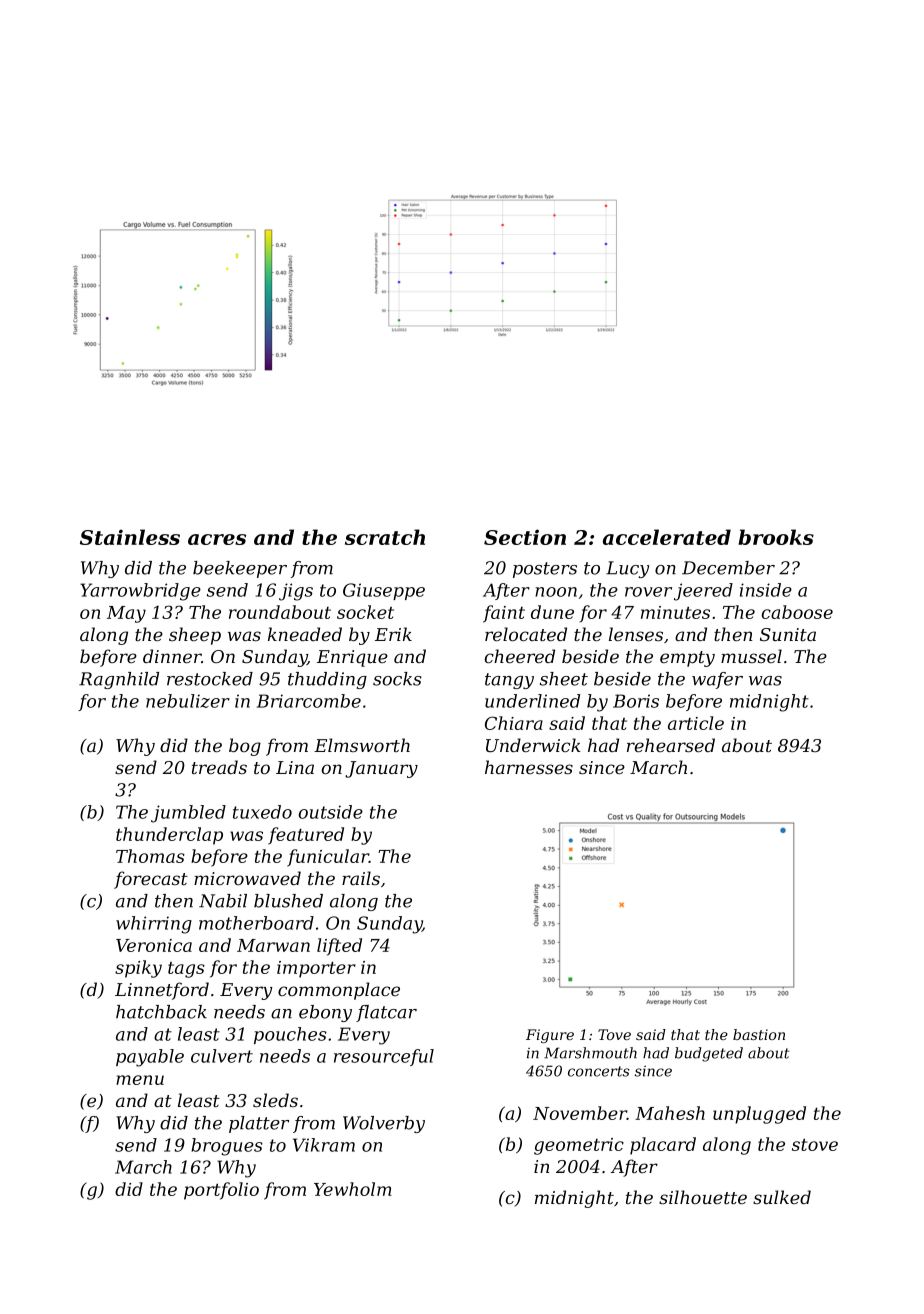 Image resolution: width=924 pixels, height=1314 pixels. What do you see at coordinates (130, 537) in the screenshot?
I see `Stainless` at bounding box center [130, 537].
